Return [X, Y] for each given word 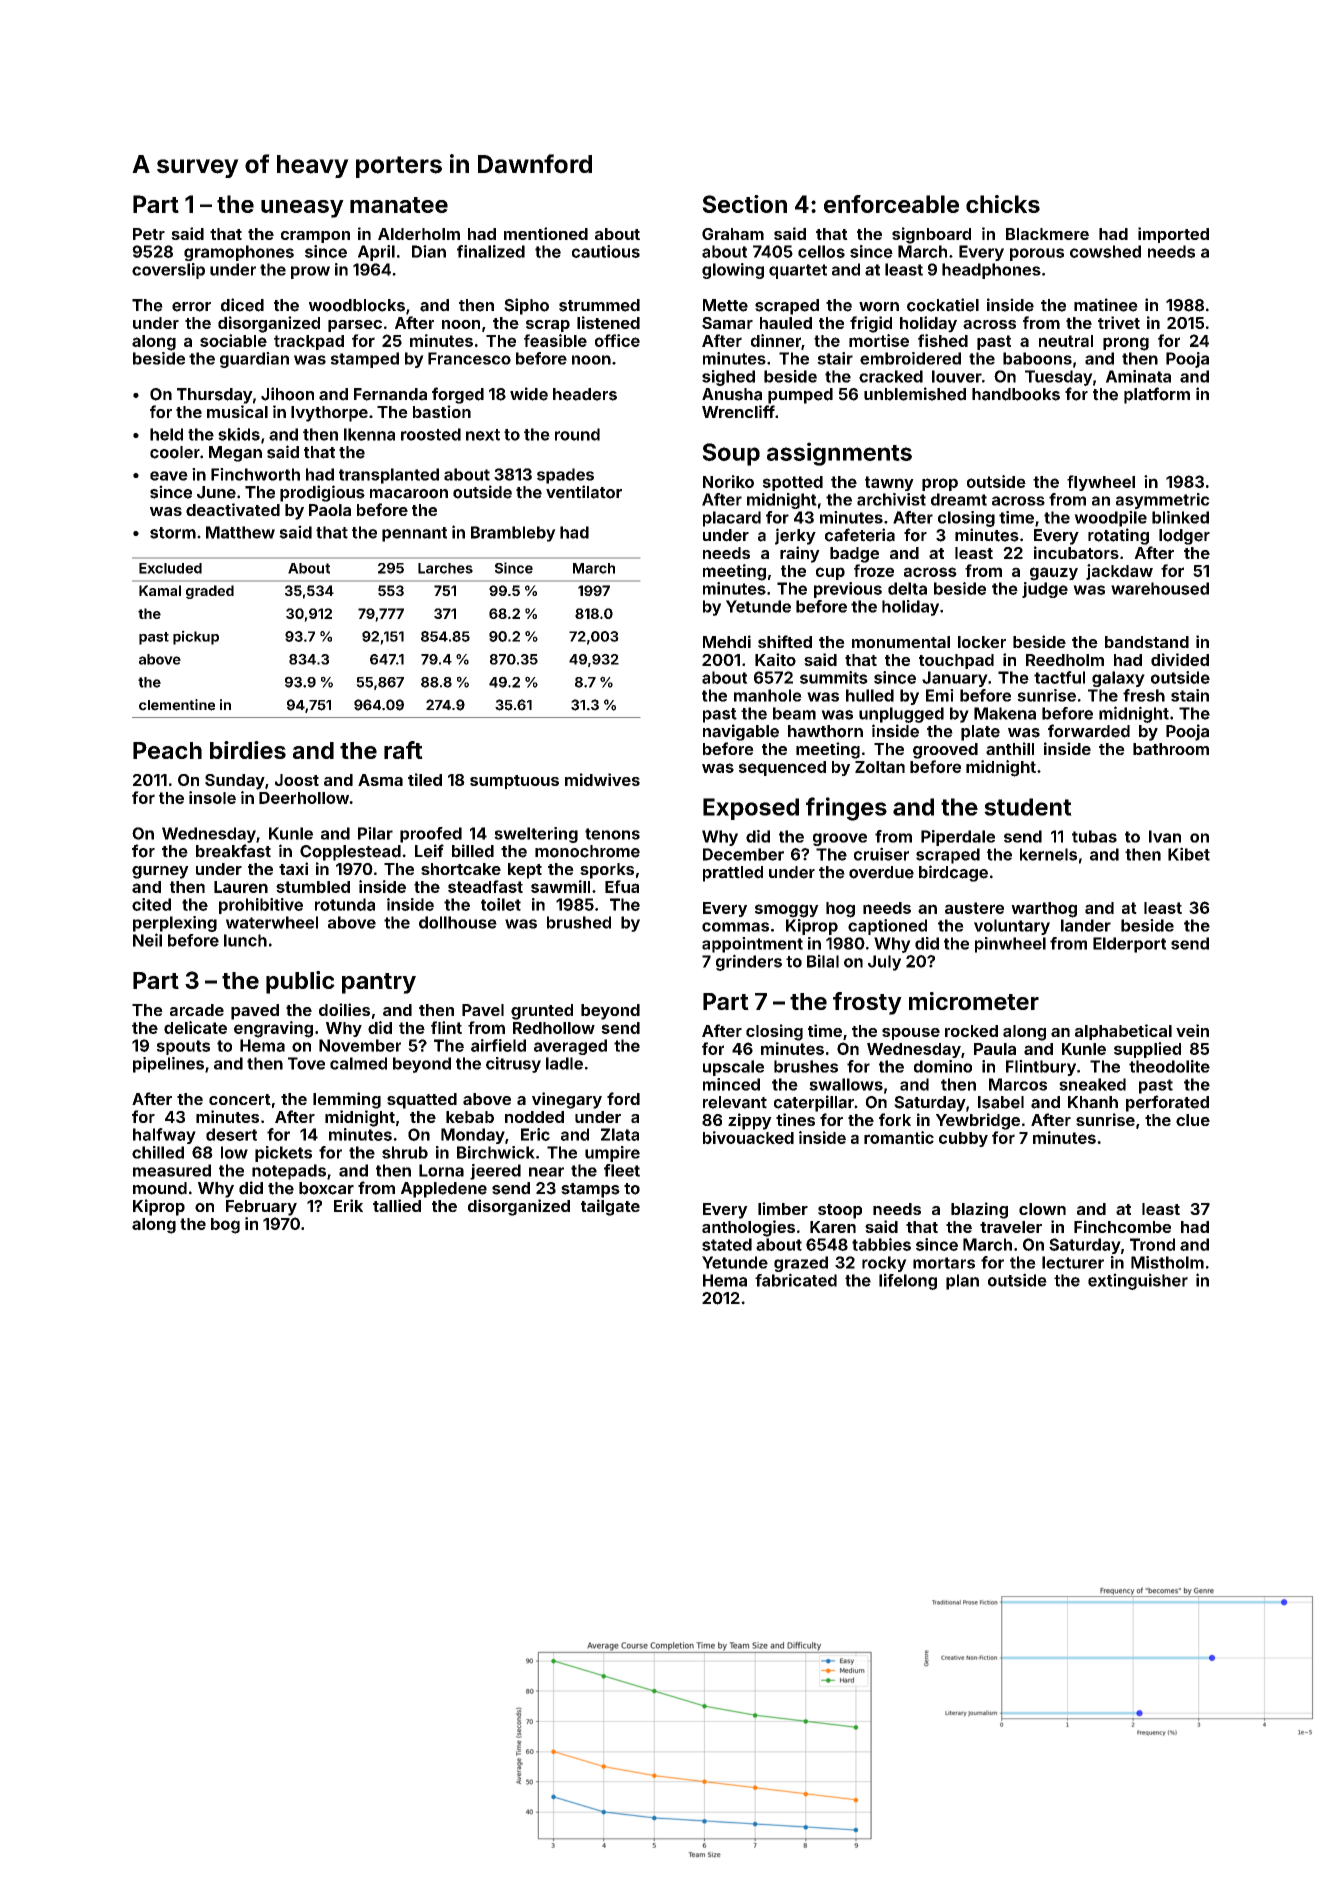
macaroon [409, 494]
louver [957, 376]
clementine [177, 705]
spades [565, 476]
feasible [555, 340]
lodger [1184, 537]
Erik [348, 1205]
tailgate [610, 1207]
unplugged [901, 715]
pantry [379, 983]
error [191, 307]
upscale [733, 1068]
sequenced [782, 768]
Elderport [1130, 945]
